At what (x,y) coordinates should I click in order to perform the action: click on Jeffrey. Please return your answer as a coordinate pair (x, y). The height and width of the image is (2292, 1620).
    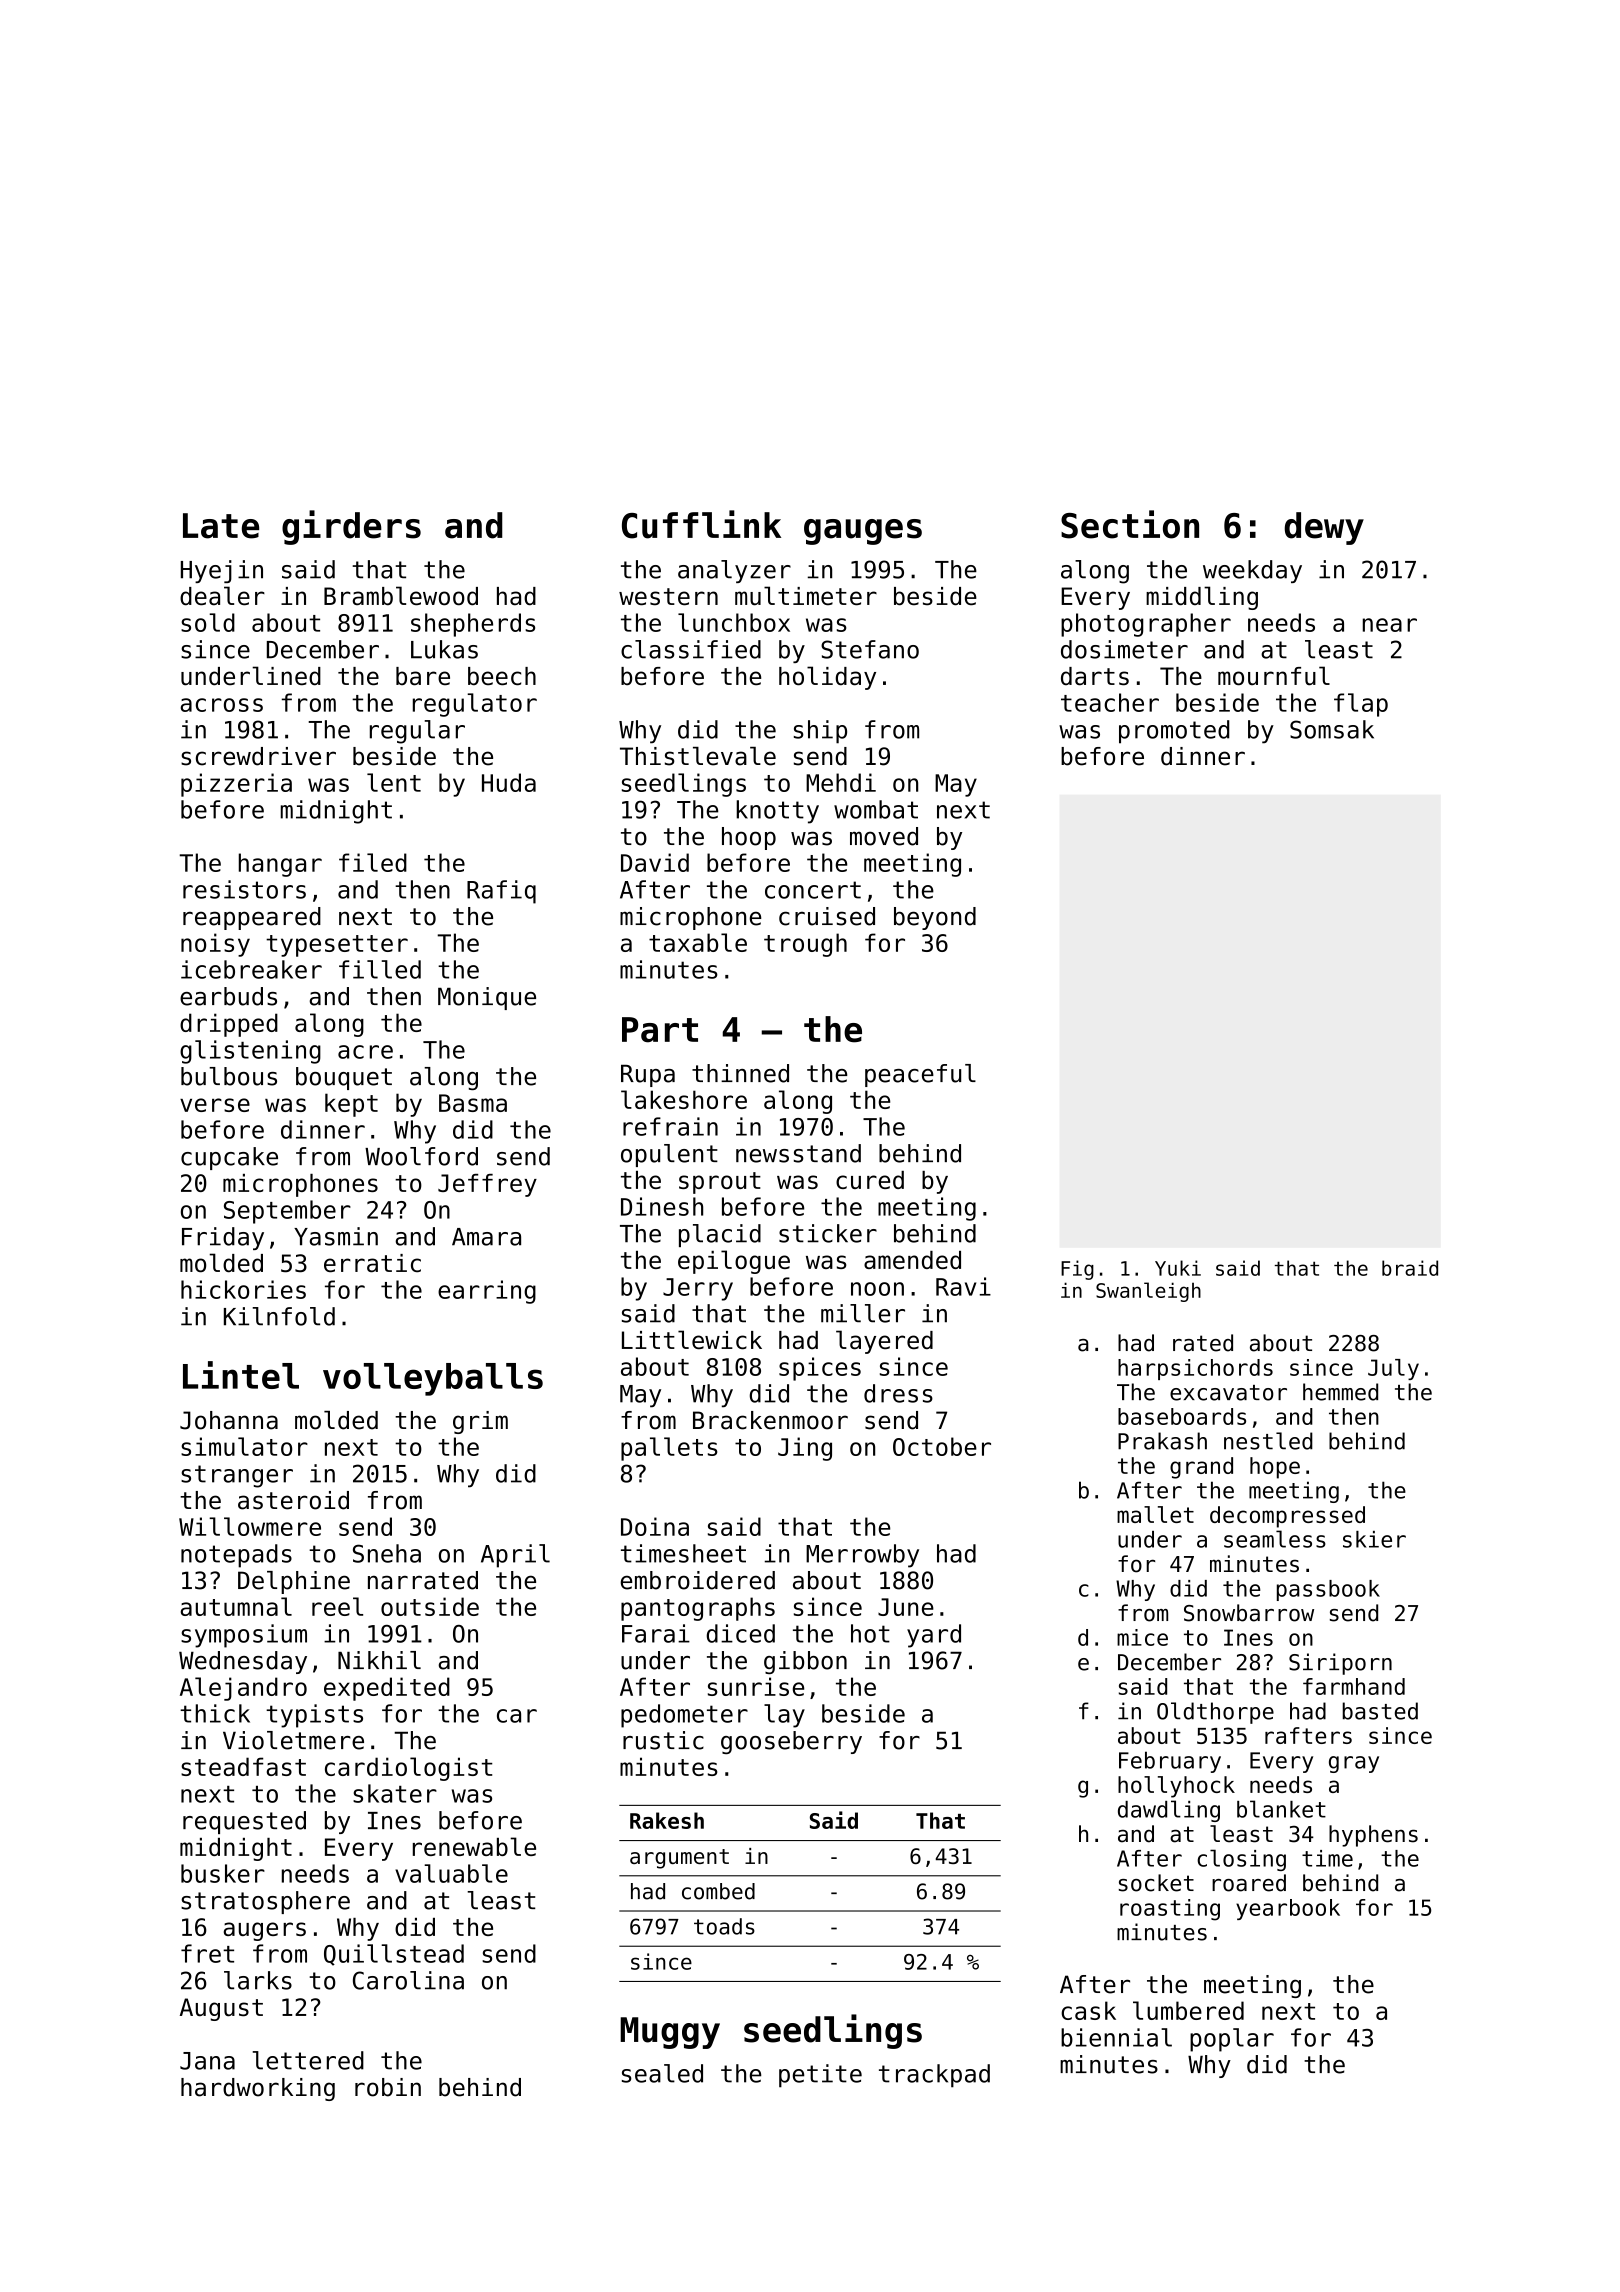
    Looking at the image, I should click on (487, 1185).
